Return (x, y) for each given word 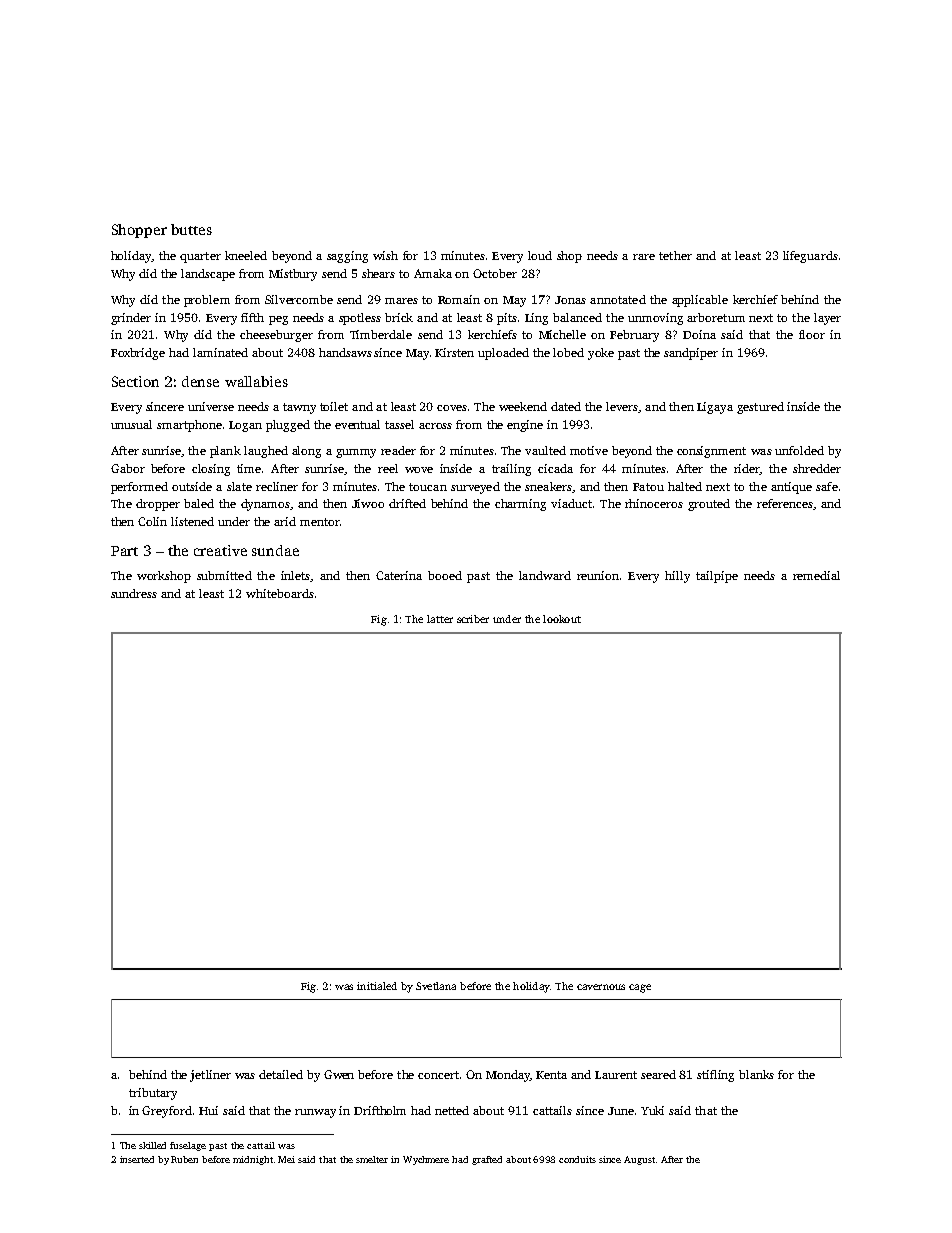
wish (385, 255)
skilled (152, 1145)
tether (675, 255)
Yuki (652, 1110)
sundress (134, 593)
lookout (562, 619)
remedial (816, 575)
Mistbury (293, 275)
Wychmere (426, 1160)
